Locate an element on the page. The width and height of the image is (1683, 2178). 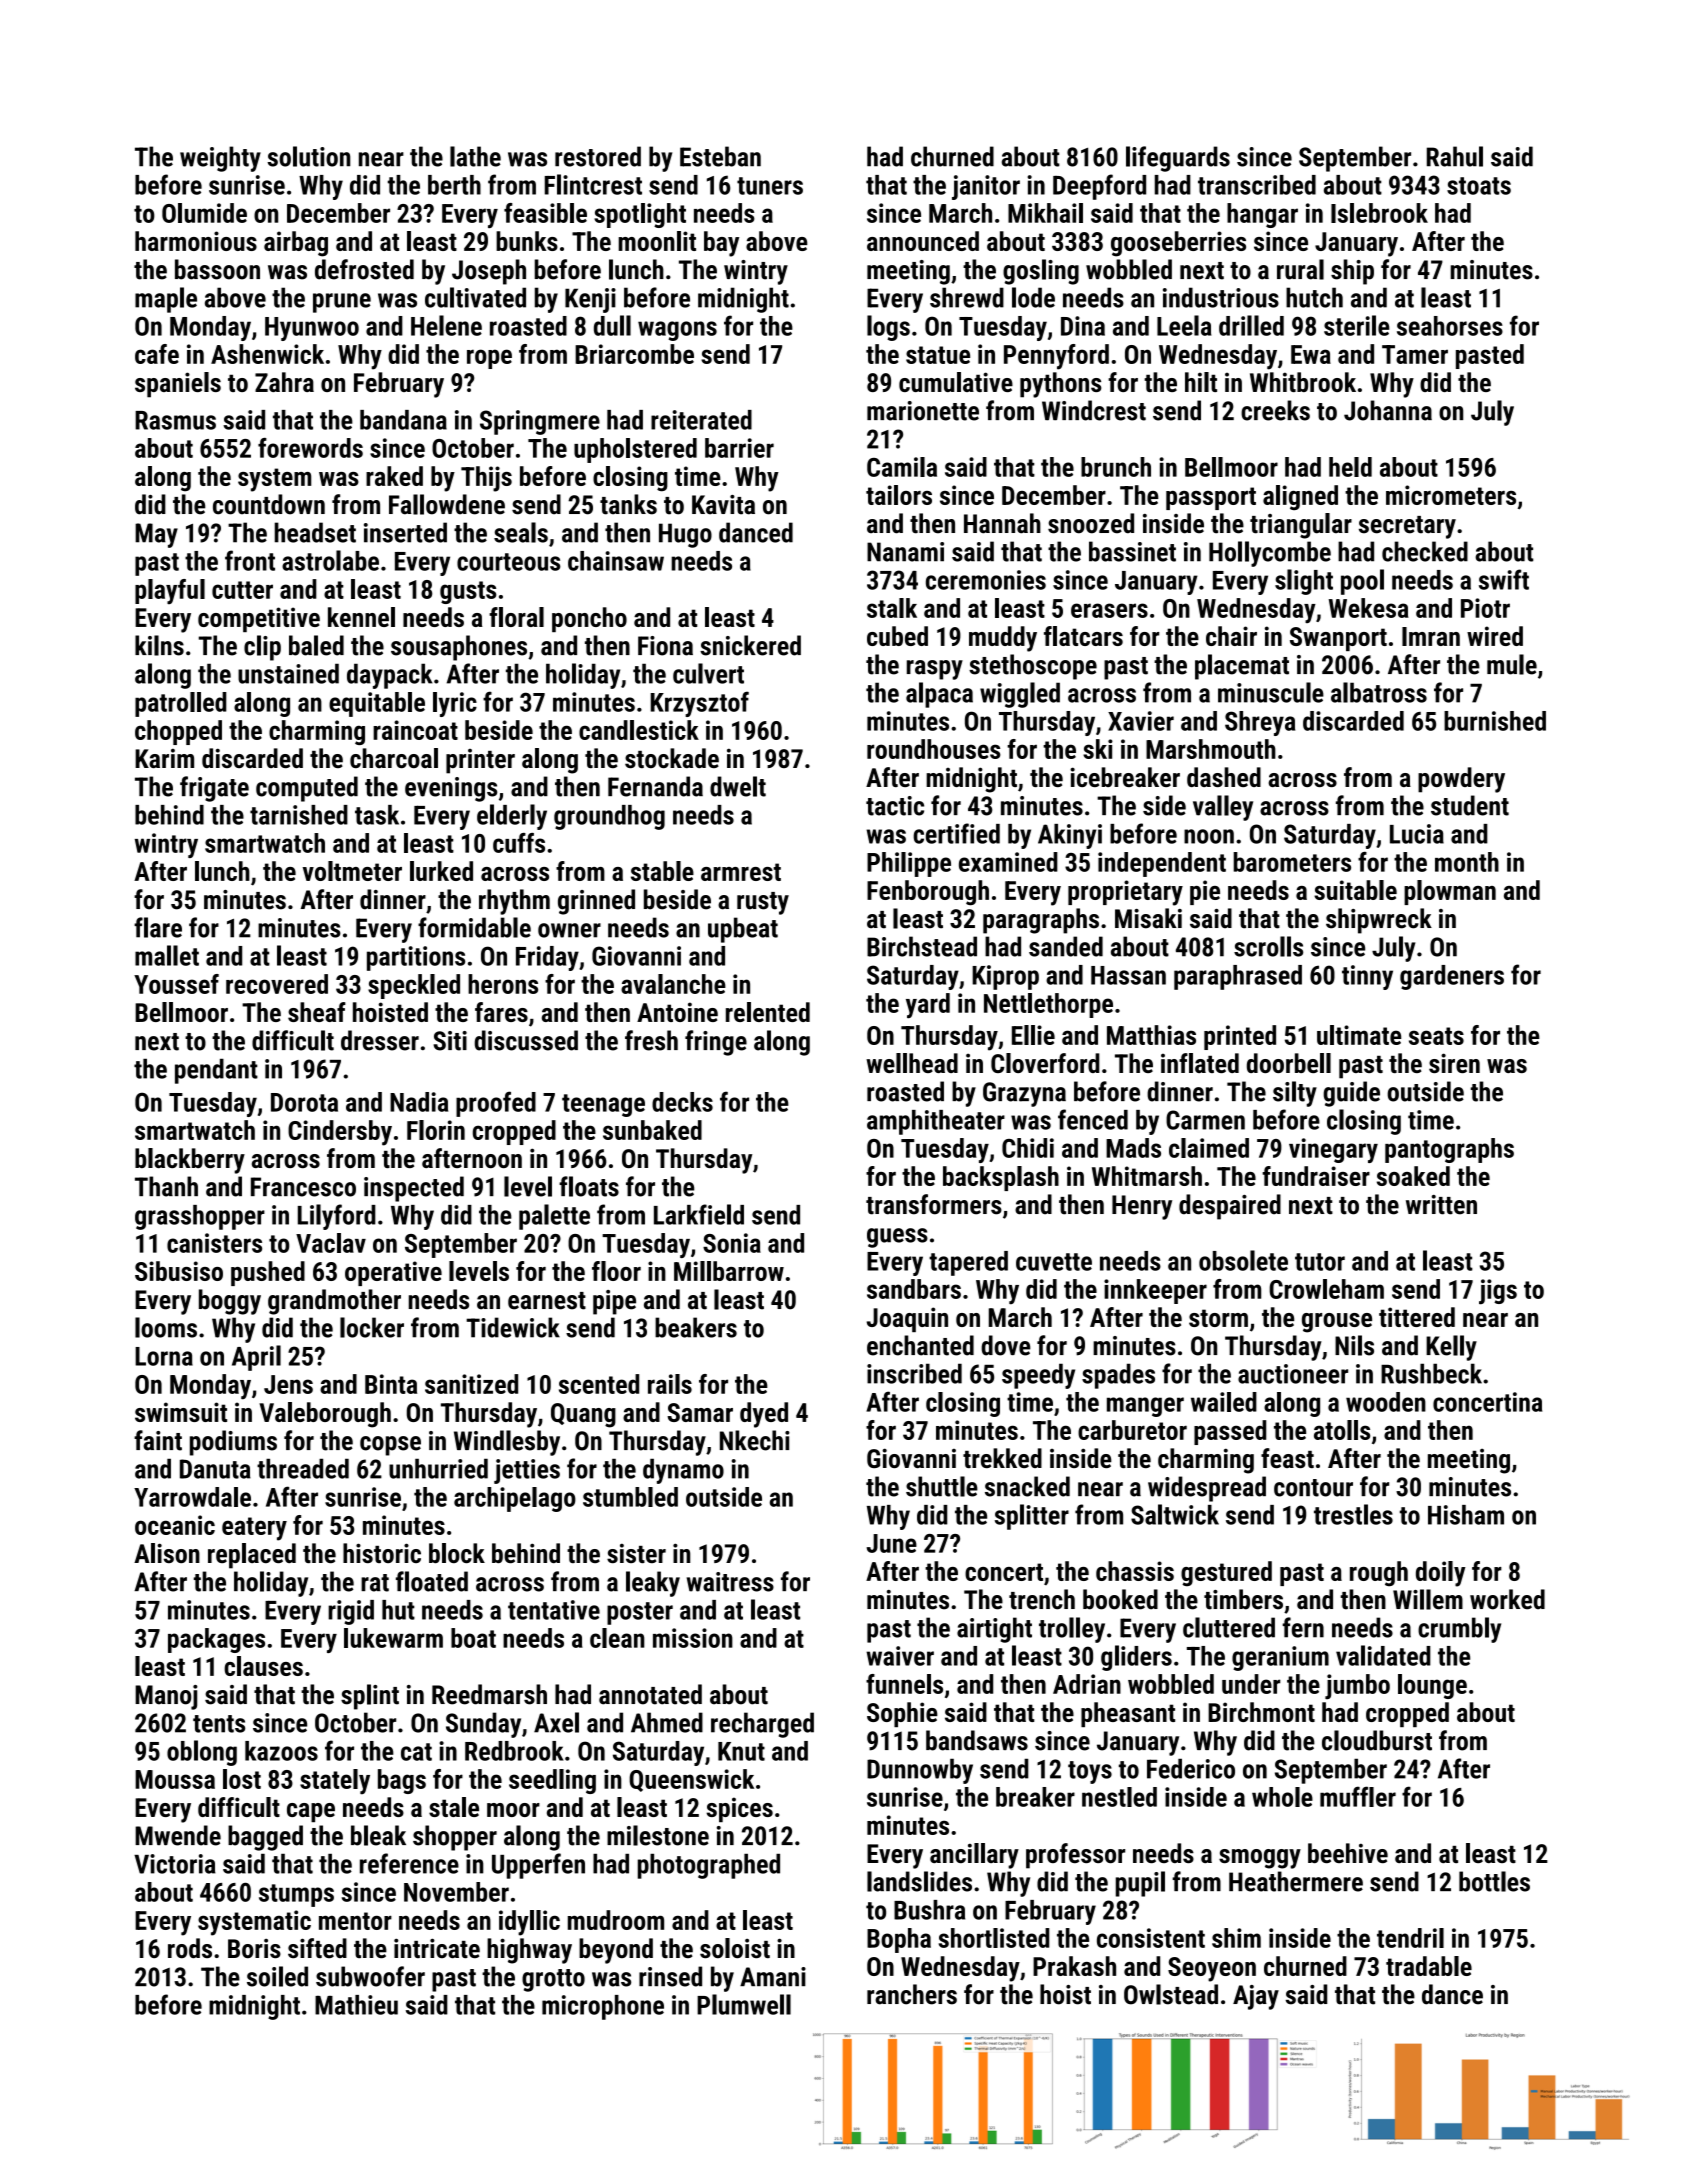
flare is located at coordinates (158, 927).
